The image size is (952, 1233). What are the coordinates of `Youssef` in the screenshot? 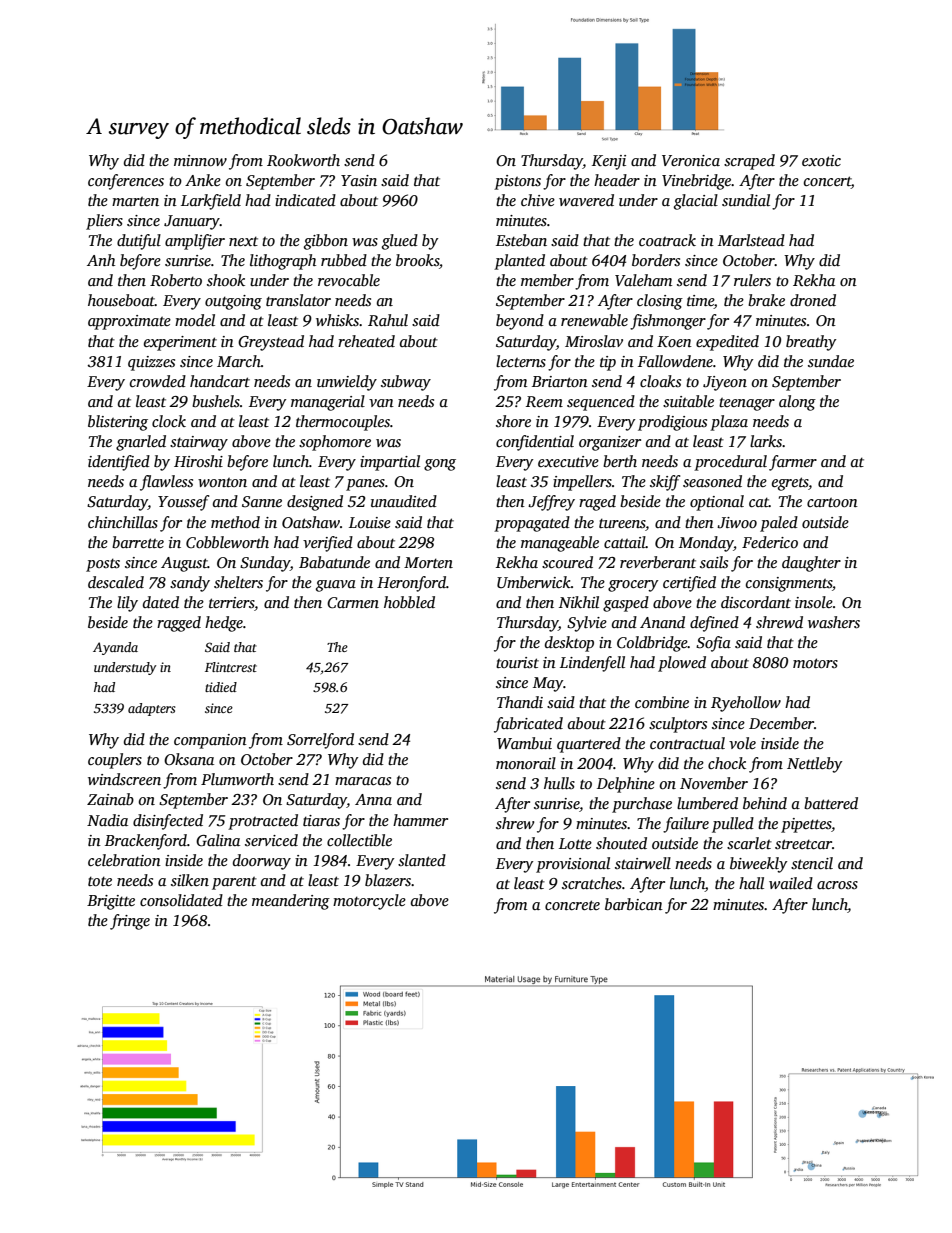 It's located at (183, 503).
